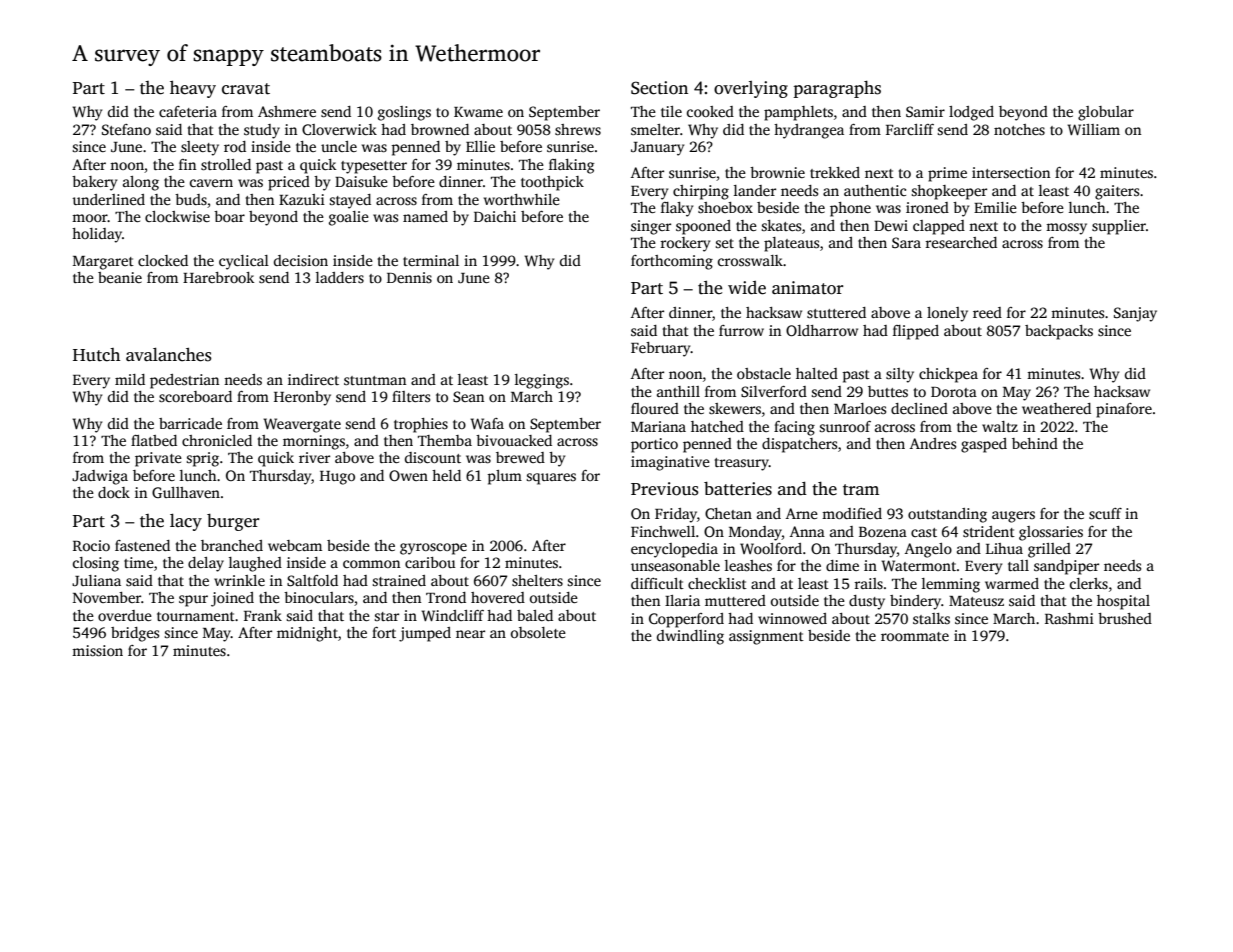 The height and width of the screenshot is (952, 1233). Describe the element at coordinates (750, 260) in the screenshot. I see `crosswalk` at that location.
